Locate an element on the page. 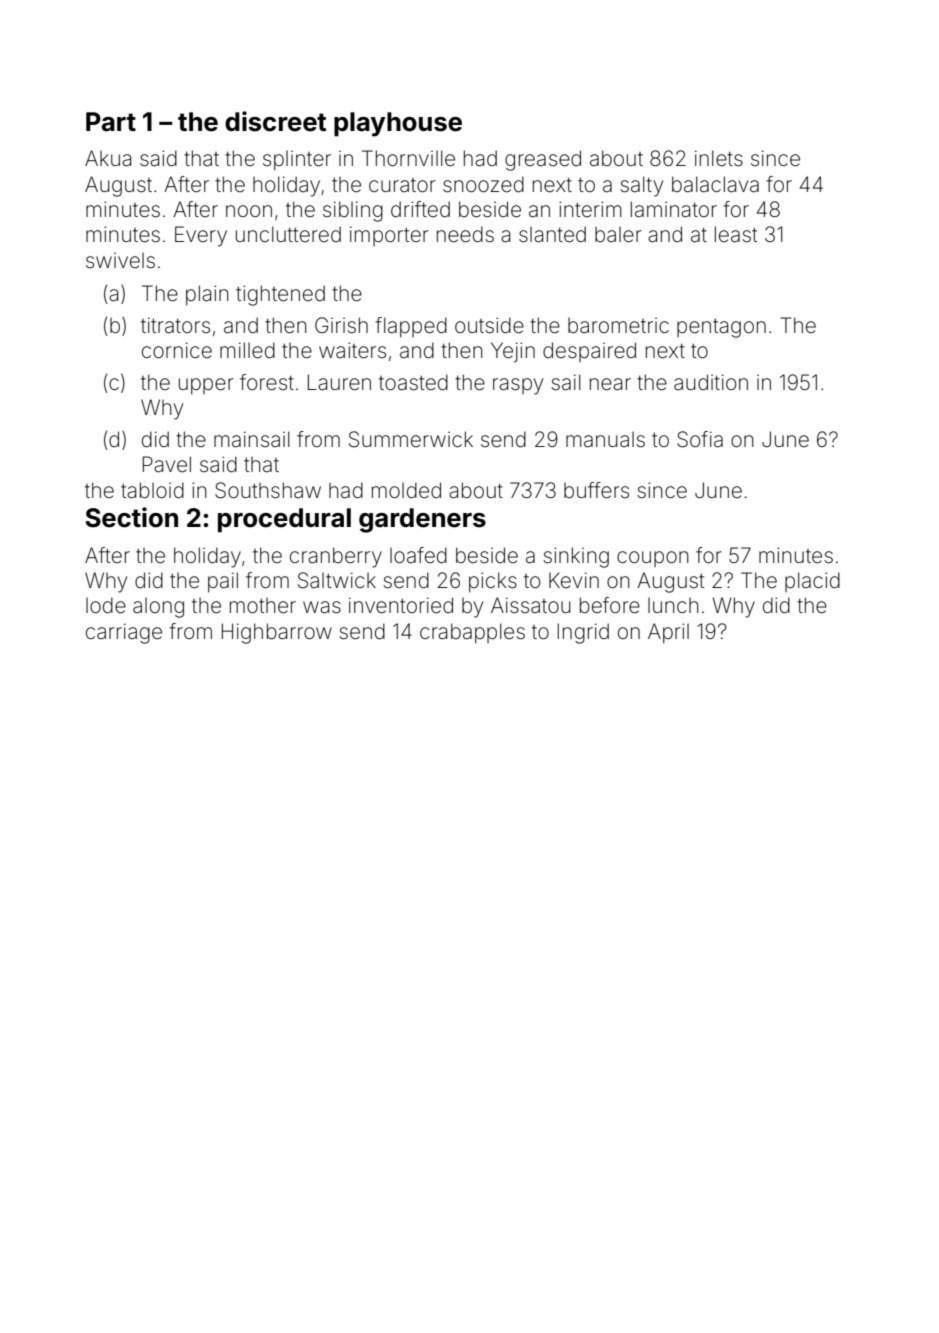  Highbarrow is located at coordinates (277, 633).
